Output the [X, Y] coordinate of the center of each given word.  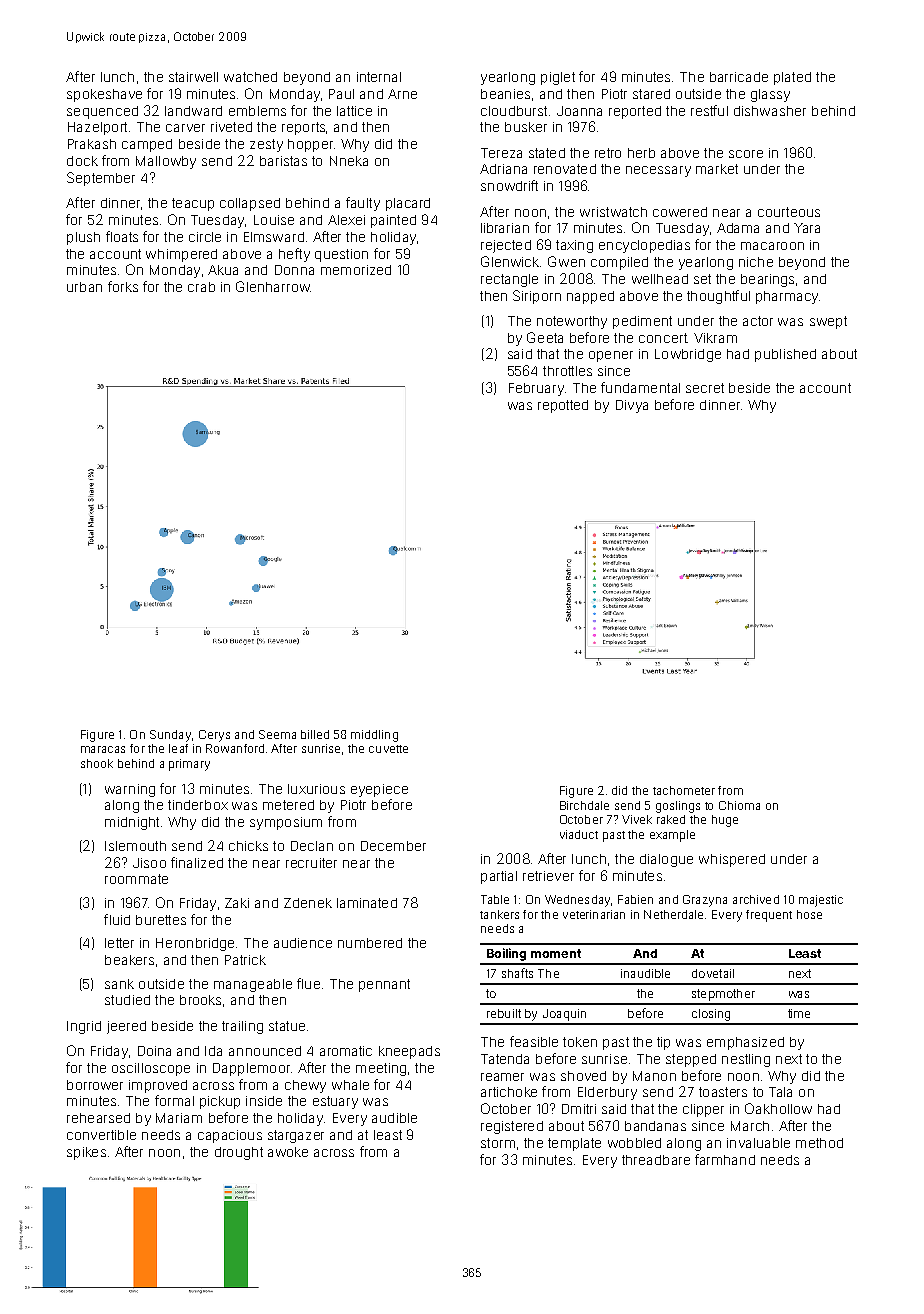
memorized [356, 270]
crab [201, 287]
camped [147, 145]
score [746, 154]
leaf [178, 748]
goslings [678, 807]
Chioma [739, 805]
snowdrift [509, 185]
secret [705, 388]
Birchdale [584, 805]
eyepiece [379, 790]
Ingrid [84, 1027]
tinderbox [198, 805]
